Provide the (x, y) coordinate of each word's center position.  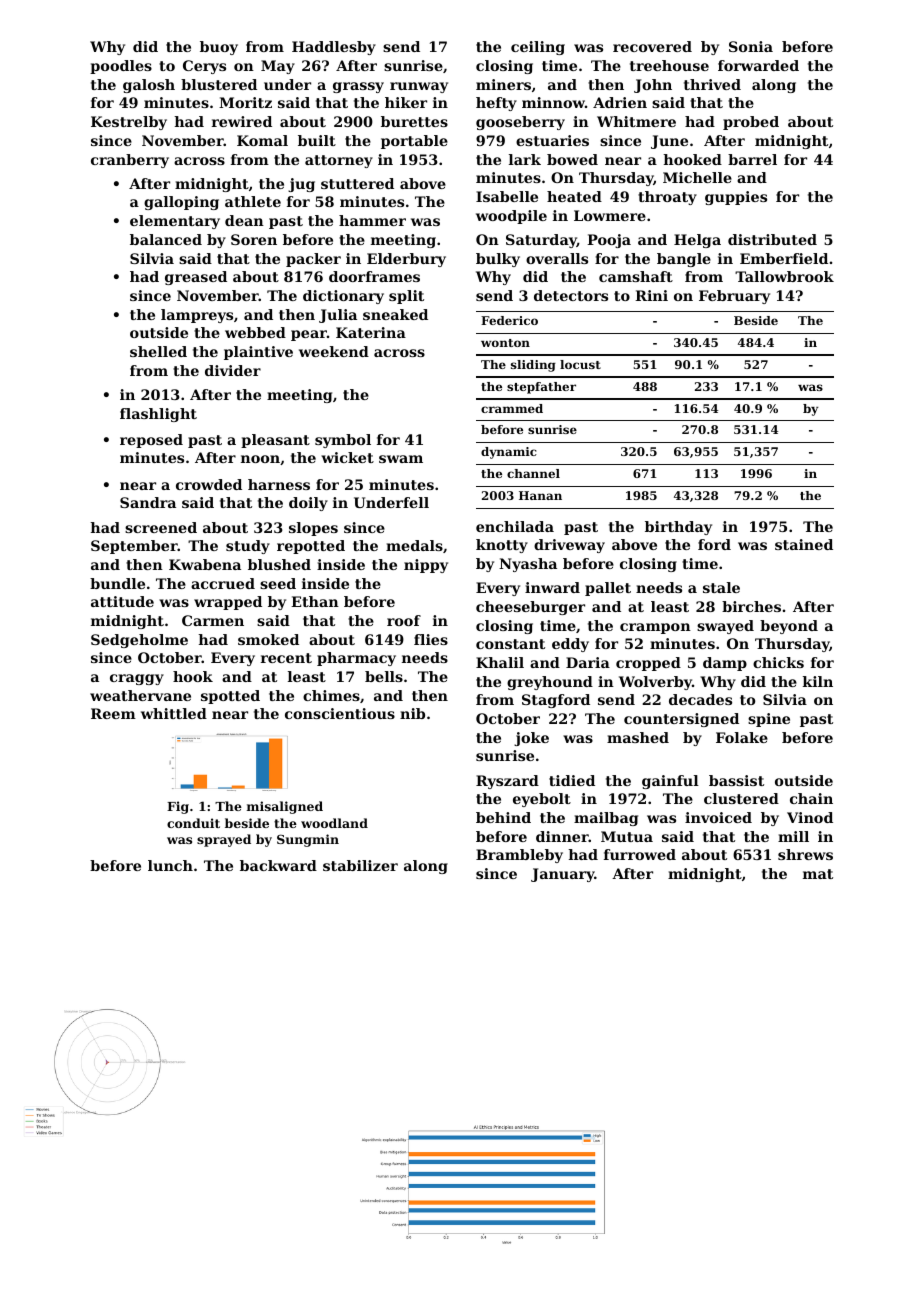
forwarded (758, 65)
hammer (372, 220)
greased (196, 278)
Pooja (609, 241)
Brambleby (519, 856)
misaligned (285, 807)
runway (419, 87)
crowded (209, 484)
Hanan (540, 495)
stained (804, 544)
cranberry (130, 161)
